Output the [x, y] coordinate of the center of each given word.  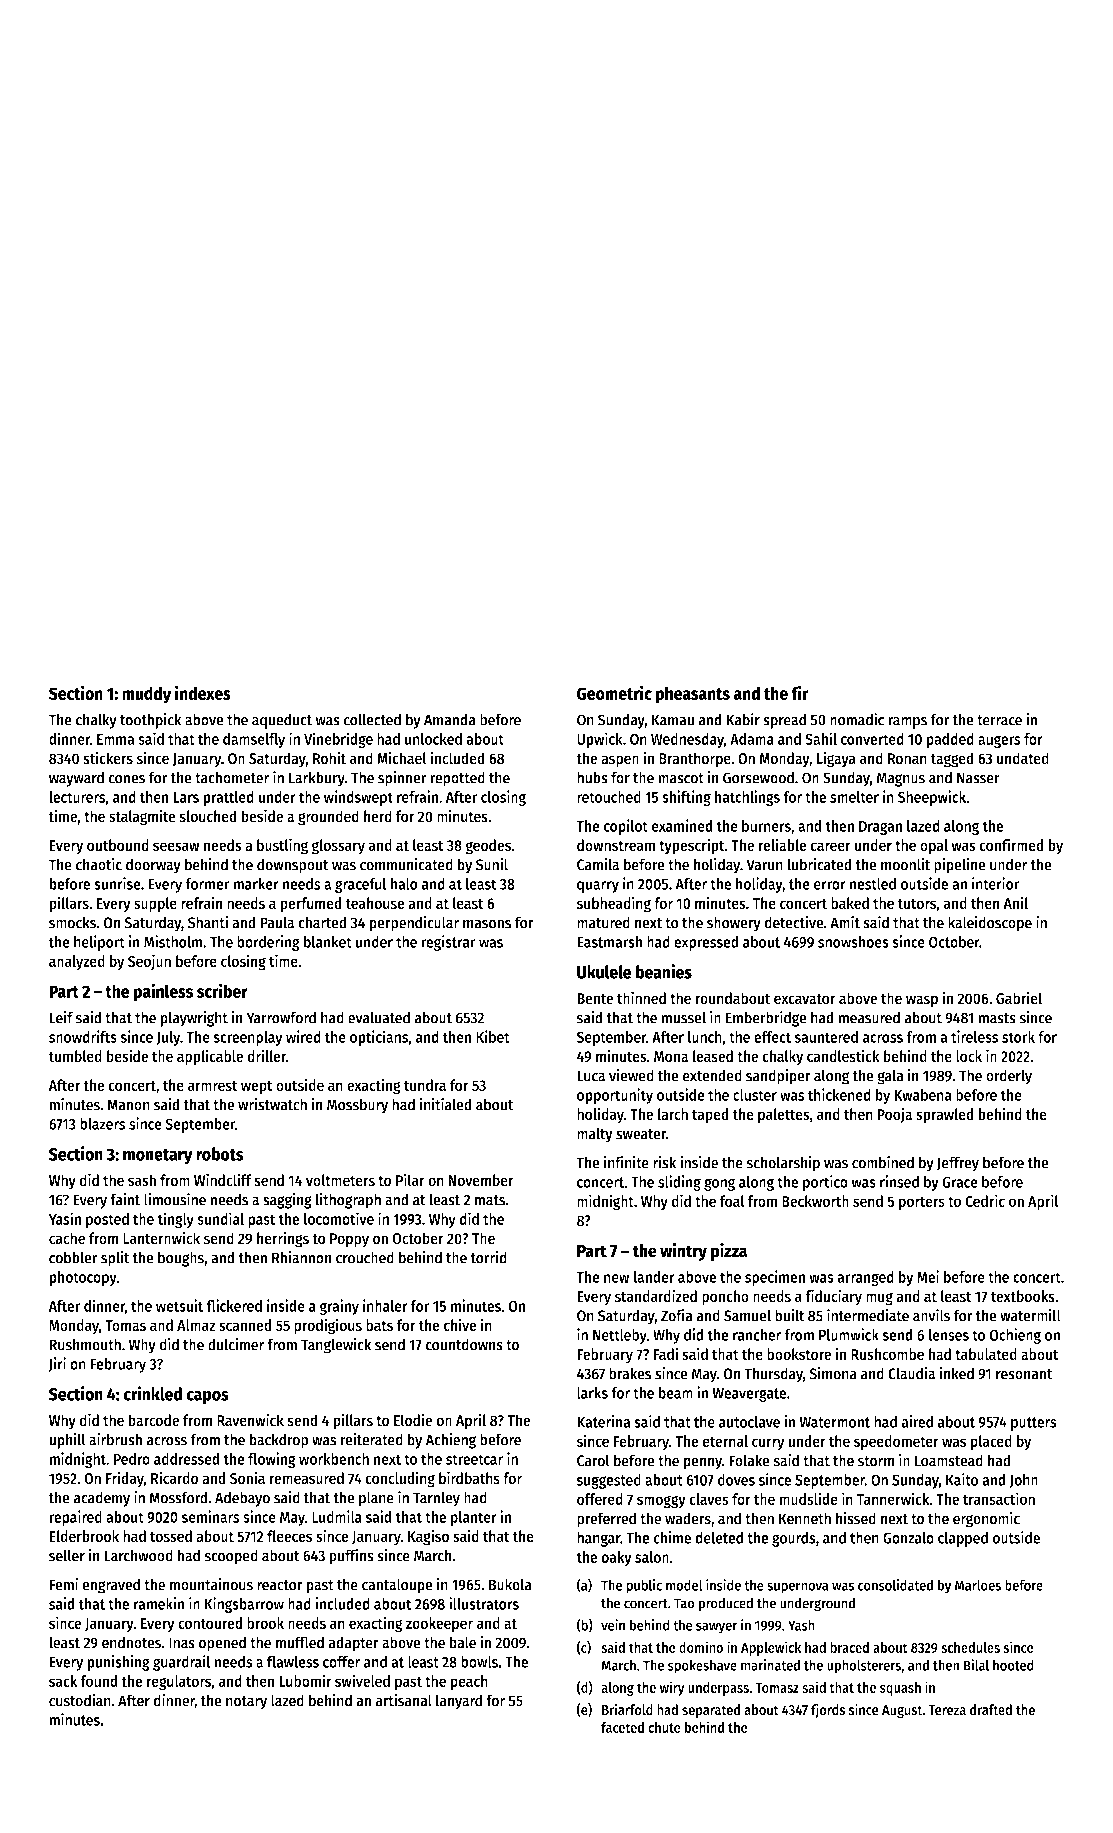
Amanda [450, 720]
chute [664, 1727]
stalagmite [142, 818]
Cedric [985, 1200]
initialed [446, 1104]
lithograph [348, 1201]
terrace [999, 720]
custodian [80, 1700]
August [902, 1711]
